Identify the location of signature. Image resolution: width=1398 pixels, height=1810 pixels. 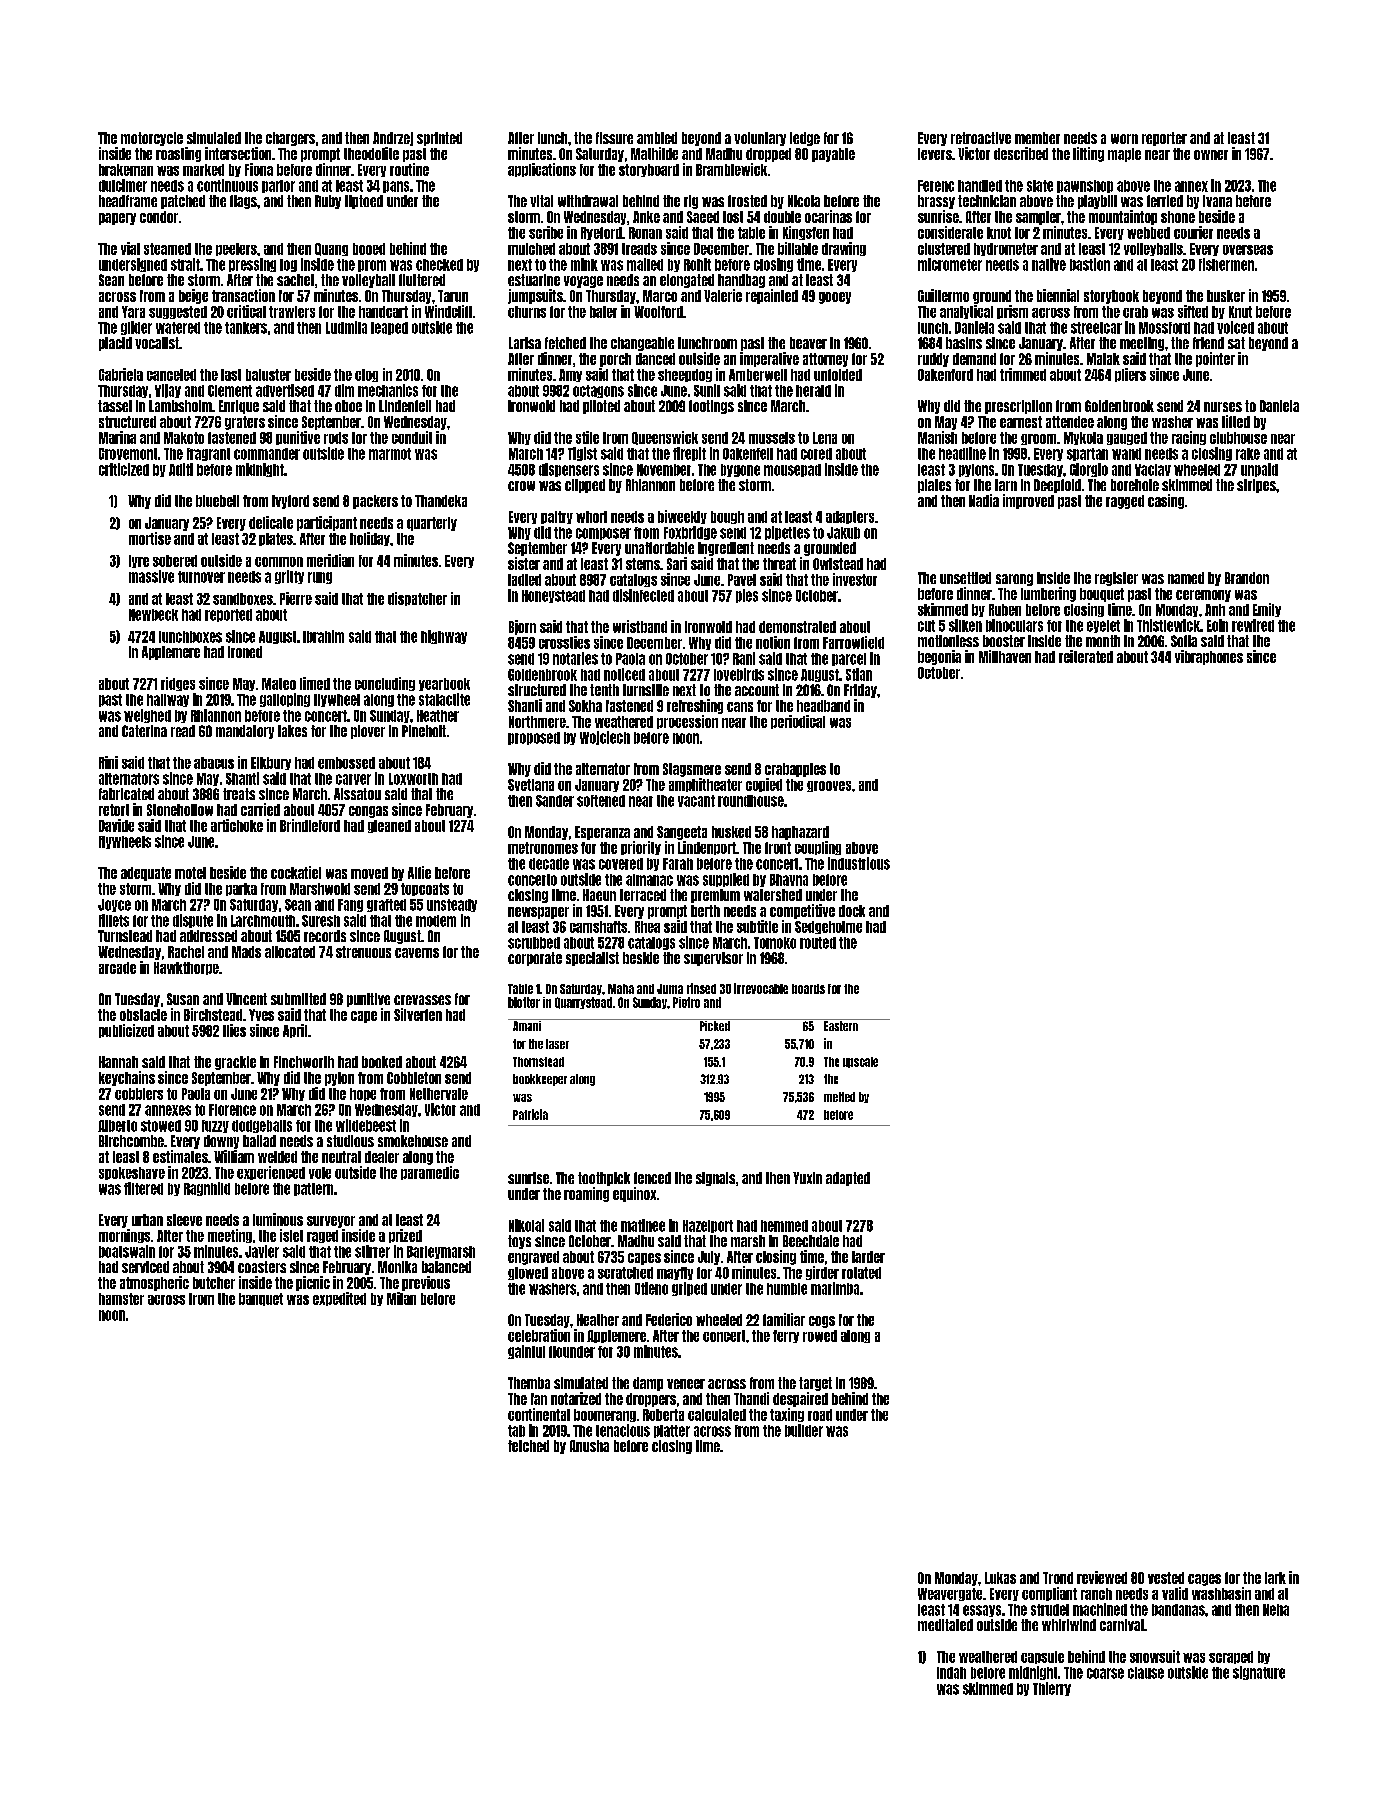
(1259, 1673).
